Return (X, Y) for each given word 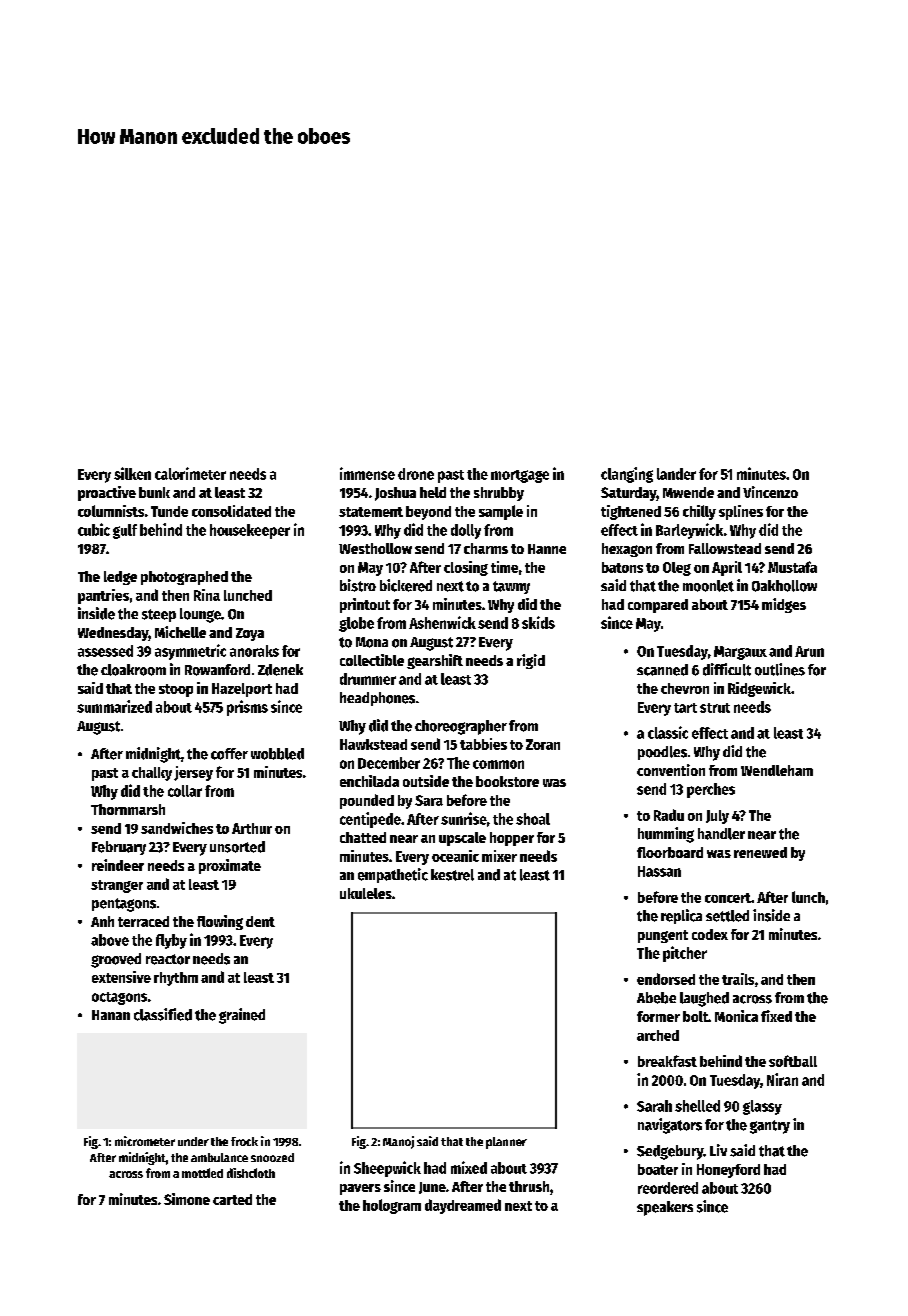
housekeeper (250, 531)
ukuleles (366, 893)
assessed (105, 651)
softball (793, 1061)
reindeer (118, 865)
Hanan (111, 1015)
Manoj (398, 1142)
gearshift (435, 661)
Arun (809, 651)
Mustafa (792, 567)
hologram (392, 1206)
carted (232, 1199)
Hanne (547, 549)
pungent (663, 936)
